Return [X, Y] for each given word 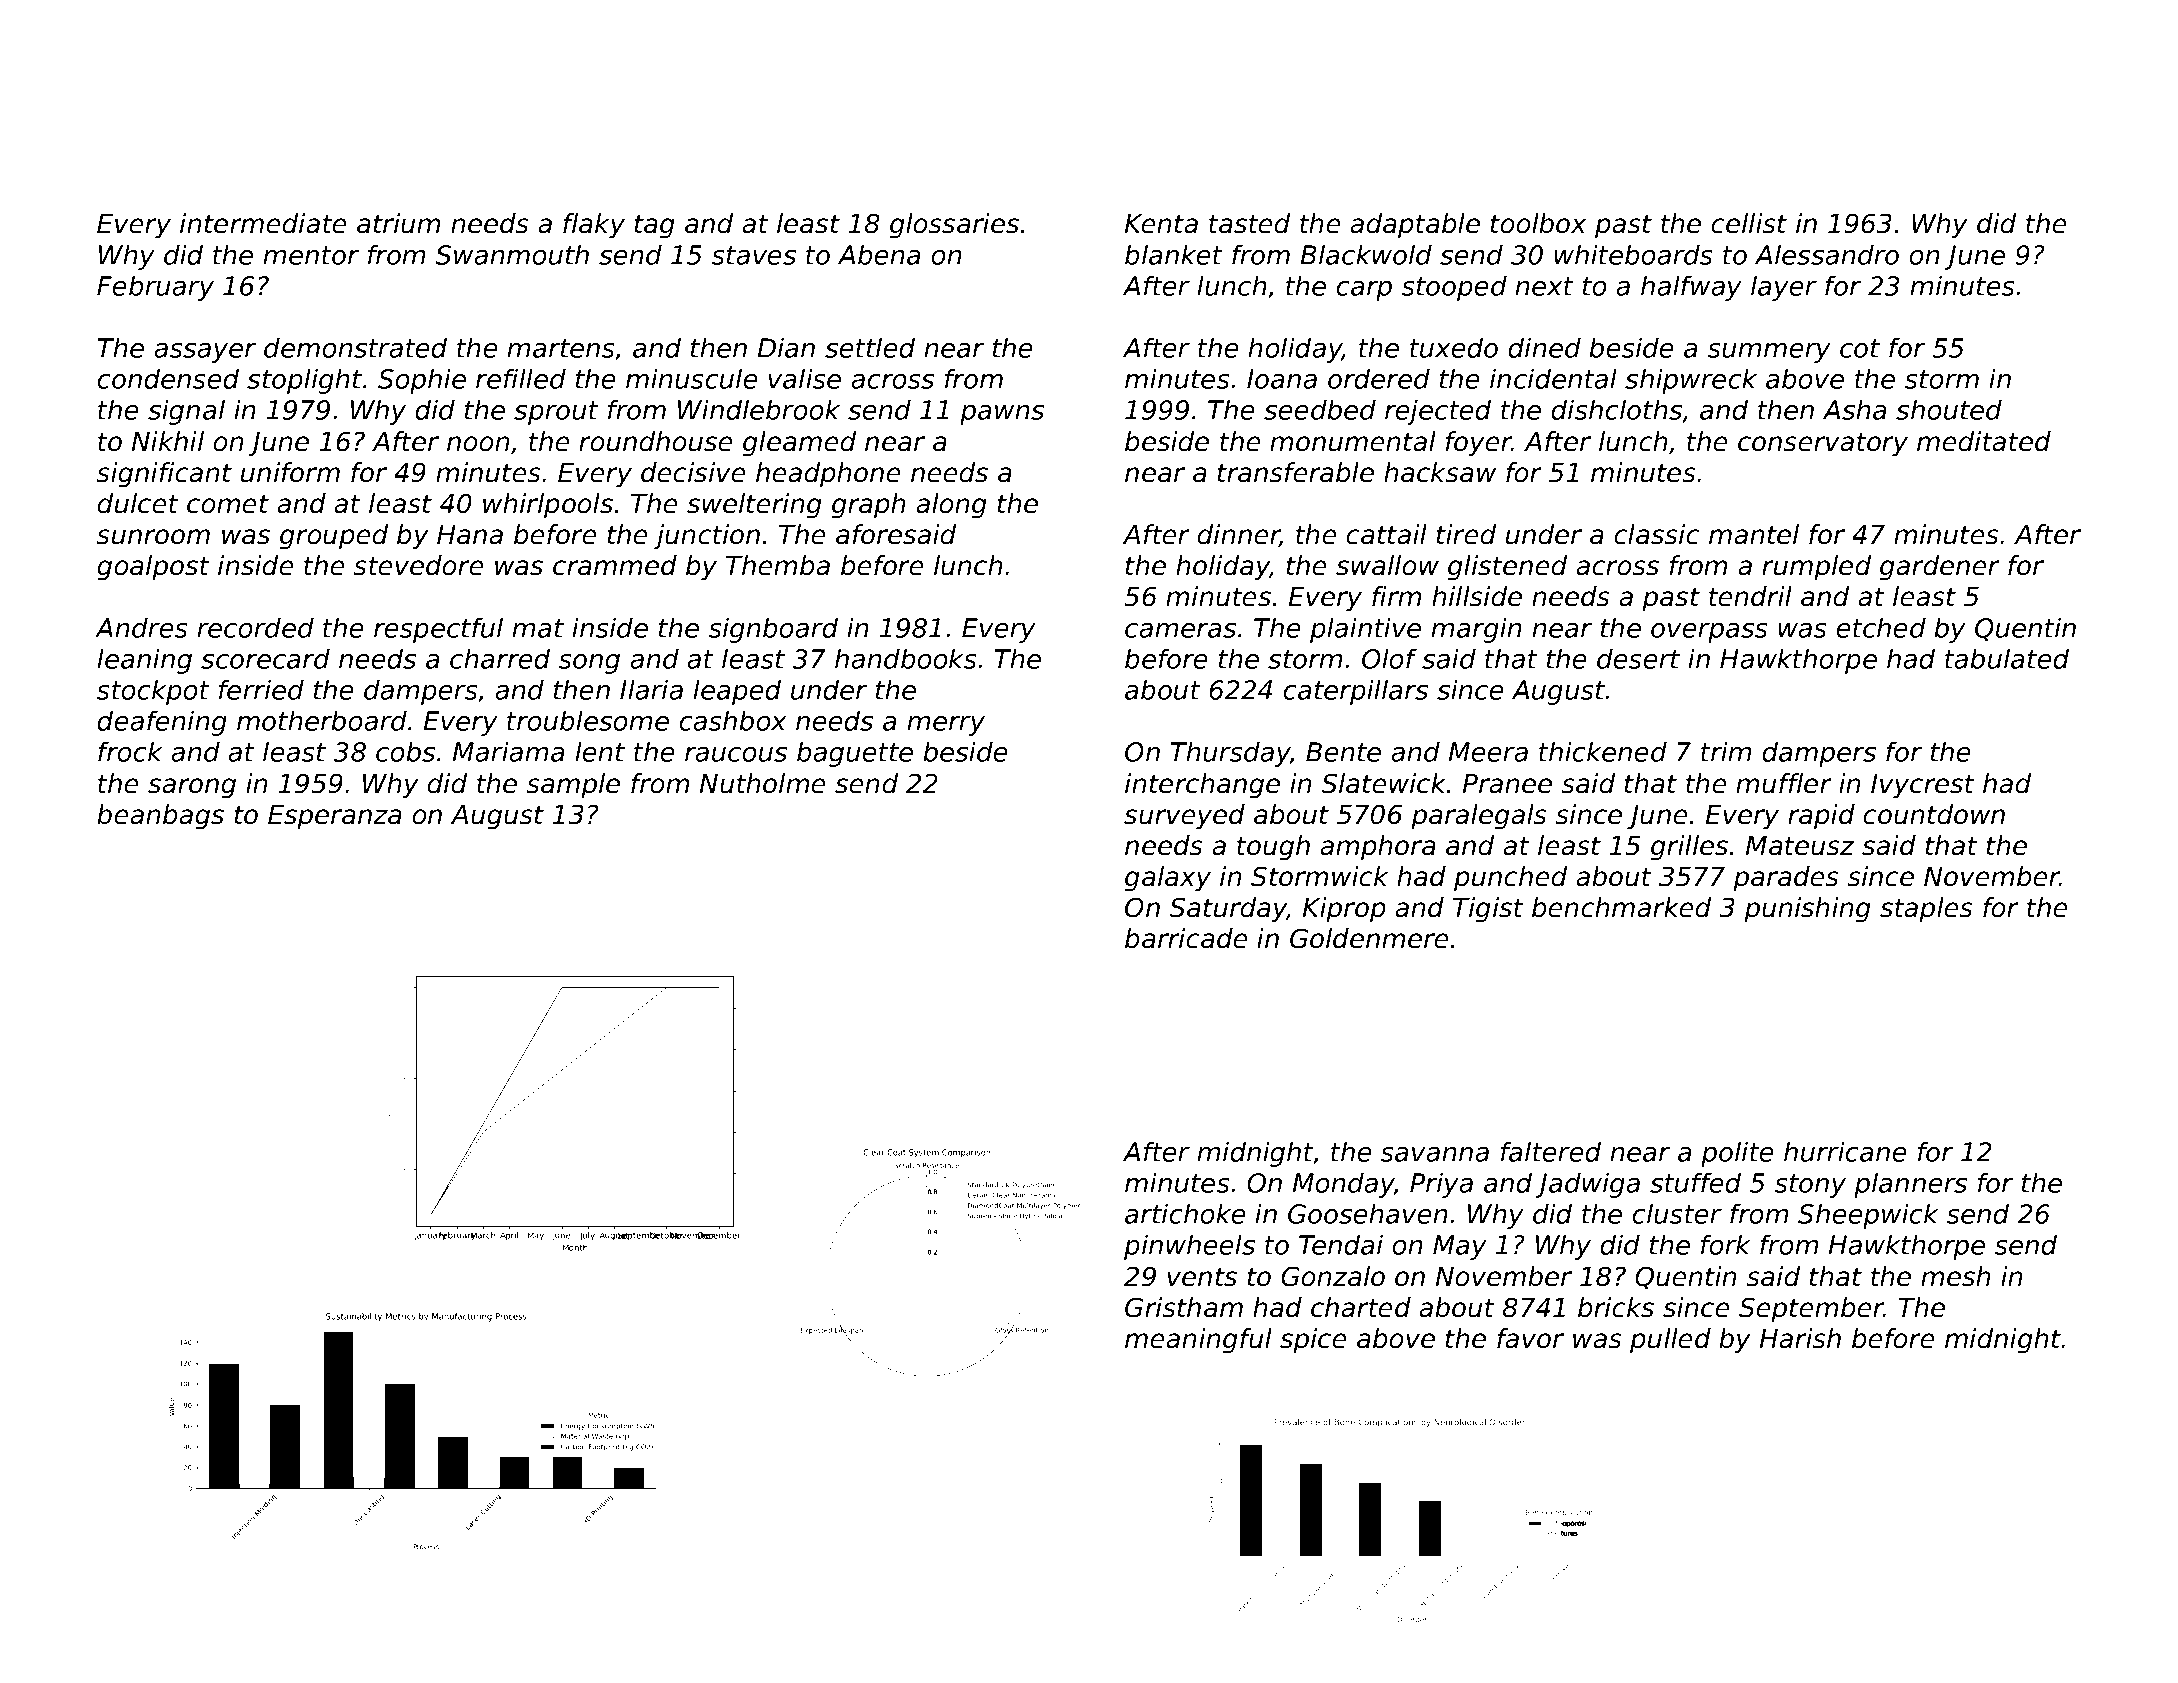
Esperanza [335, 817]
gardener [1940, 568]
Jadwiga [1588, 1185]
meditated [1984, 441]
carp [1364, 291]
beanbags [160, 817]
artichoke [1185, 1213]
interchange [1202, 786]
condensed [168, 378]
